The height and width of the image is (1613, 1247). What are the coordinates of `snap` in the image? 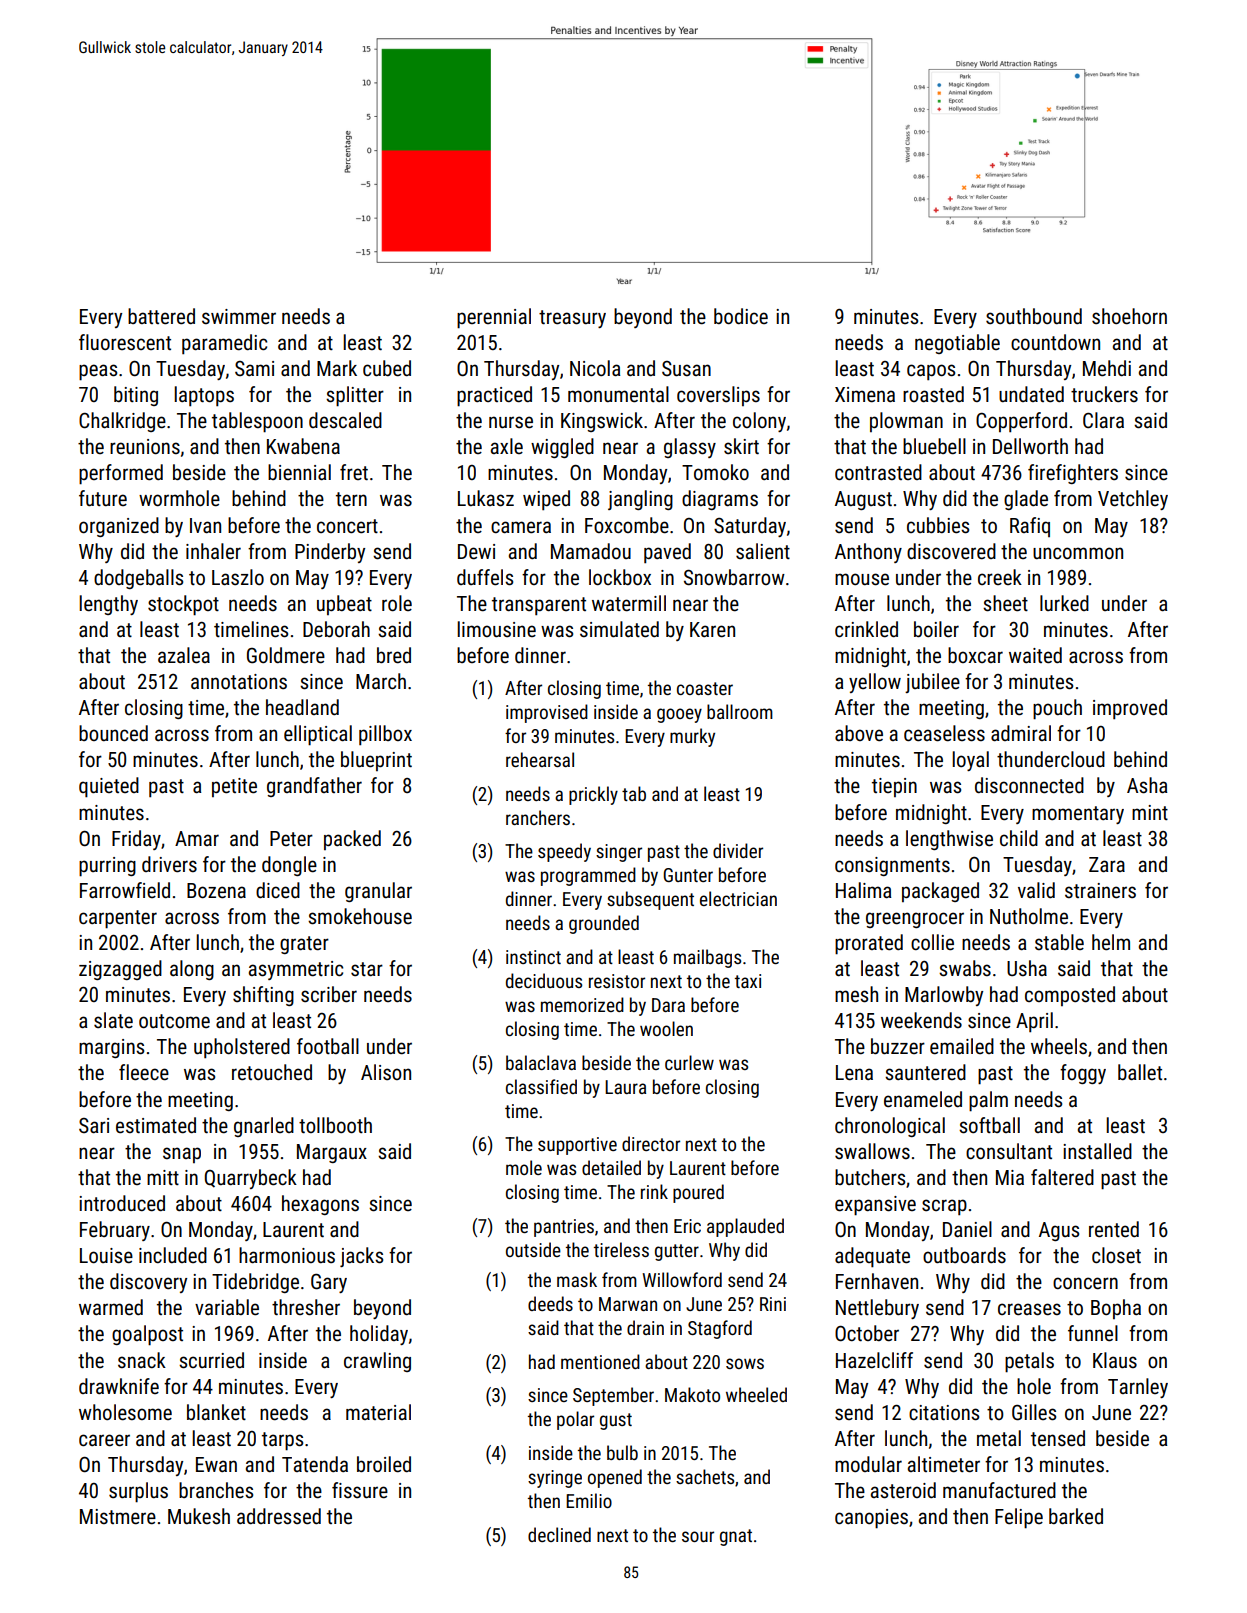 It's located at (182, 1155).
